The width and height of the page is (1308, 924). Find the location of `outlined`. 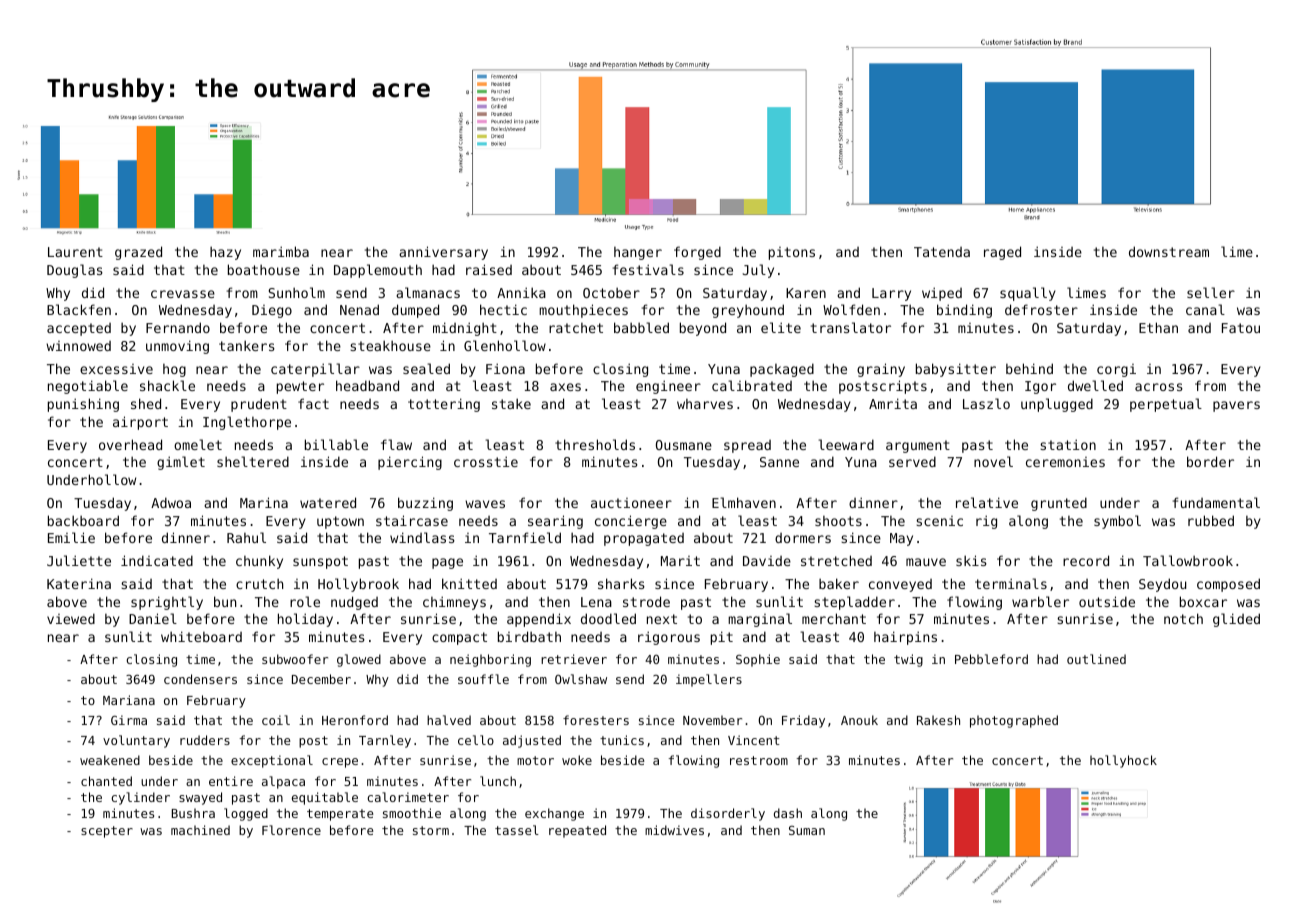

outlined is located at coordinates (1096, 659).
